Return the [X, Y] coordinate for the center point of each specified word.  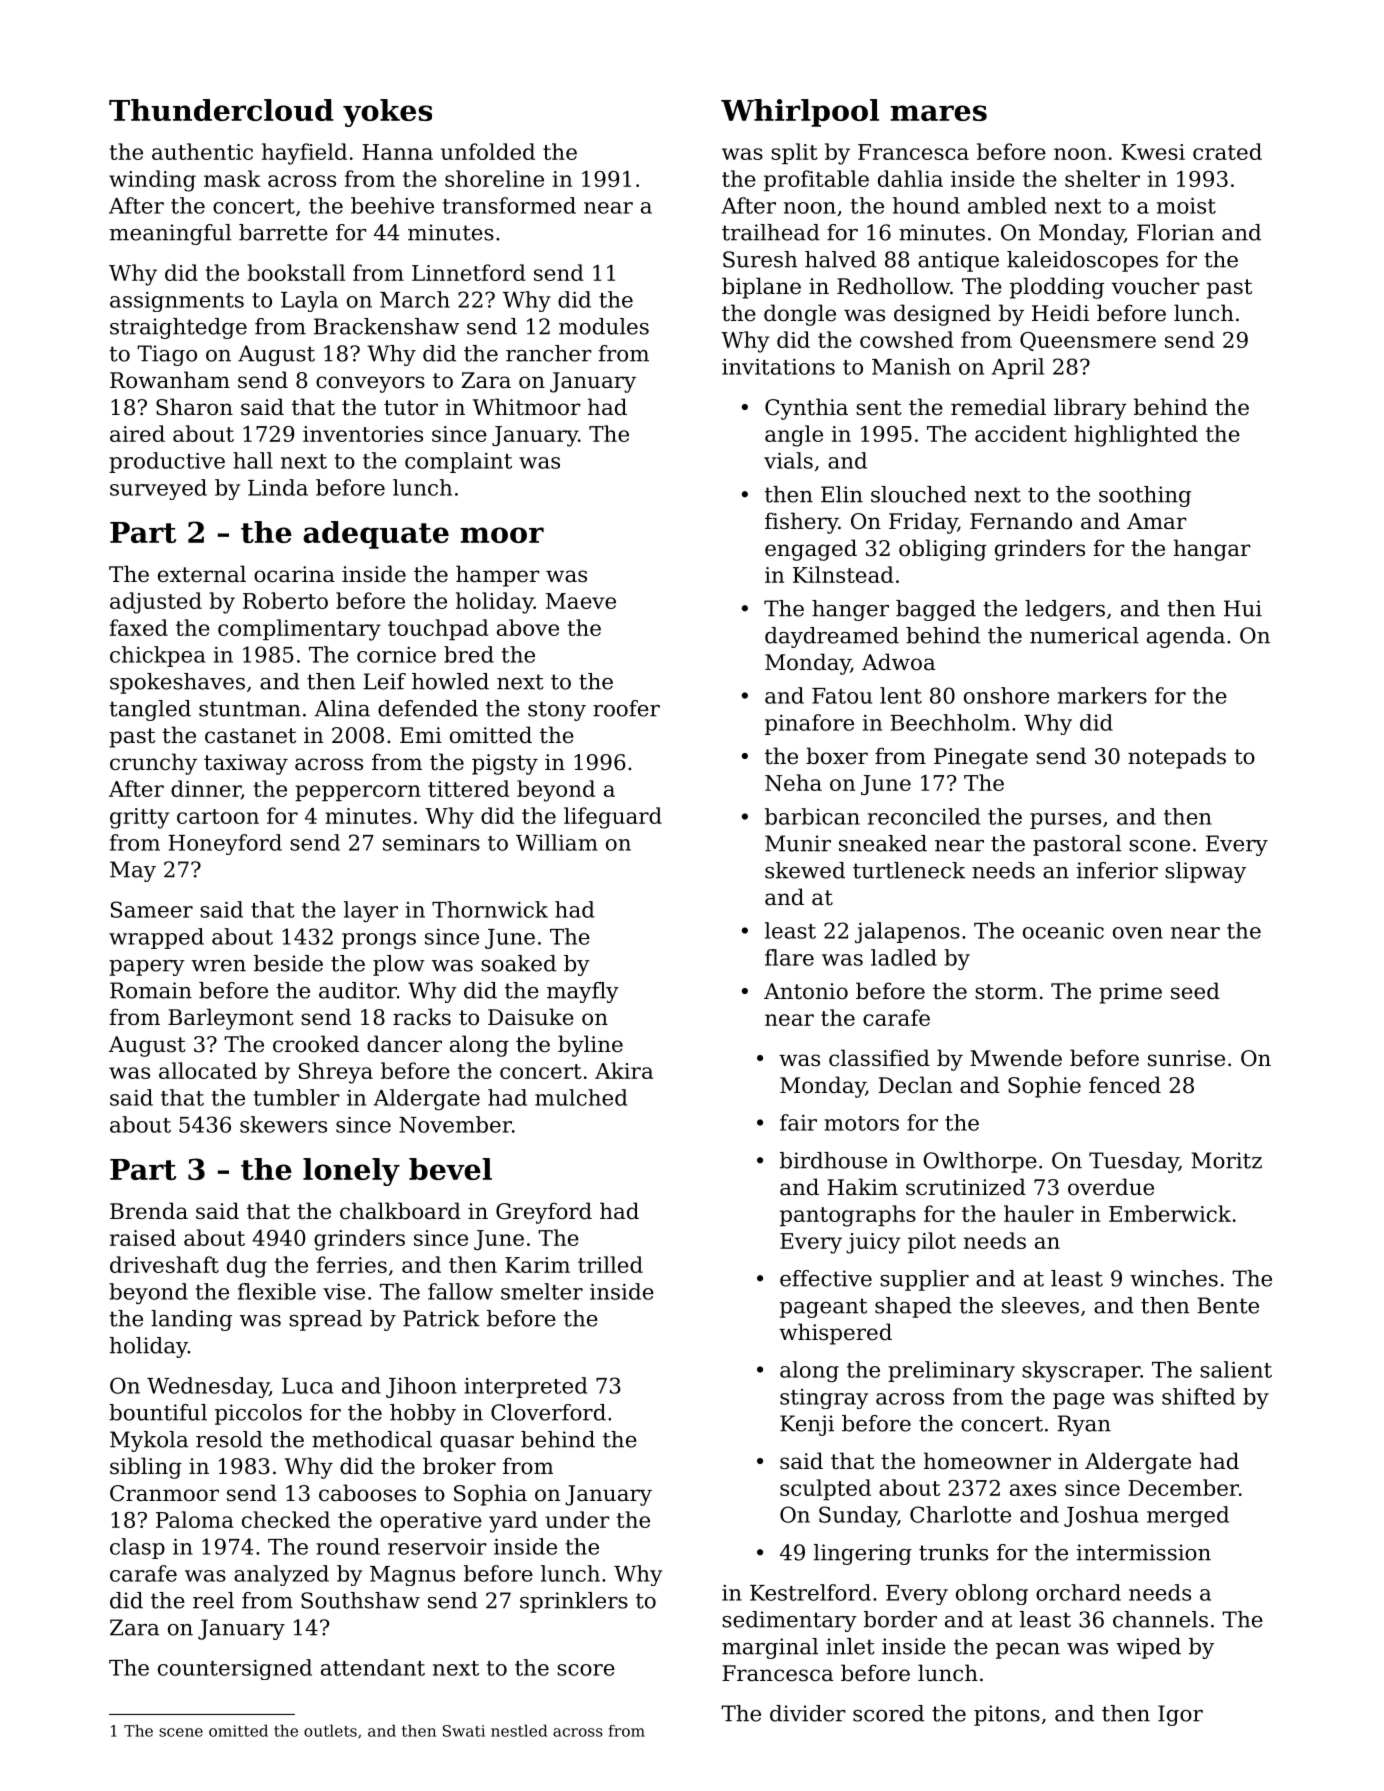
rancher [549, 353]
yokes [387, 113]
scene [181, 1732]
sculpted [825, 1489]
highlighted [1136, 436]
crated [1227, 151]
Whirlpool [800, 113]
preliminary [951, 1371]
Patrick [441, 1318]
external [202, 574]
